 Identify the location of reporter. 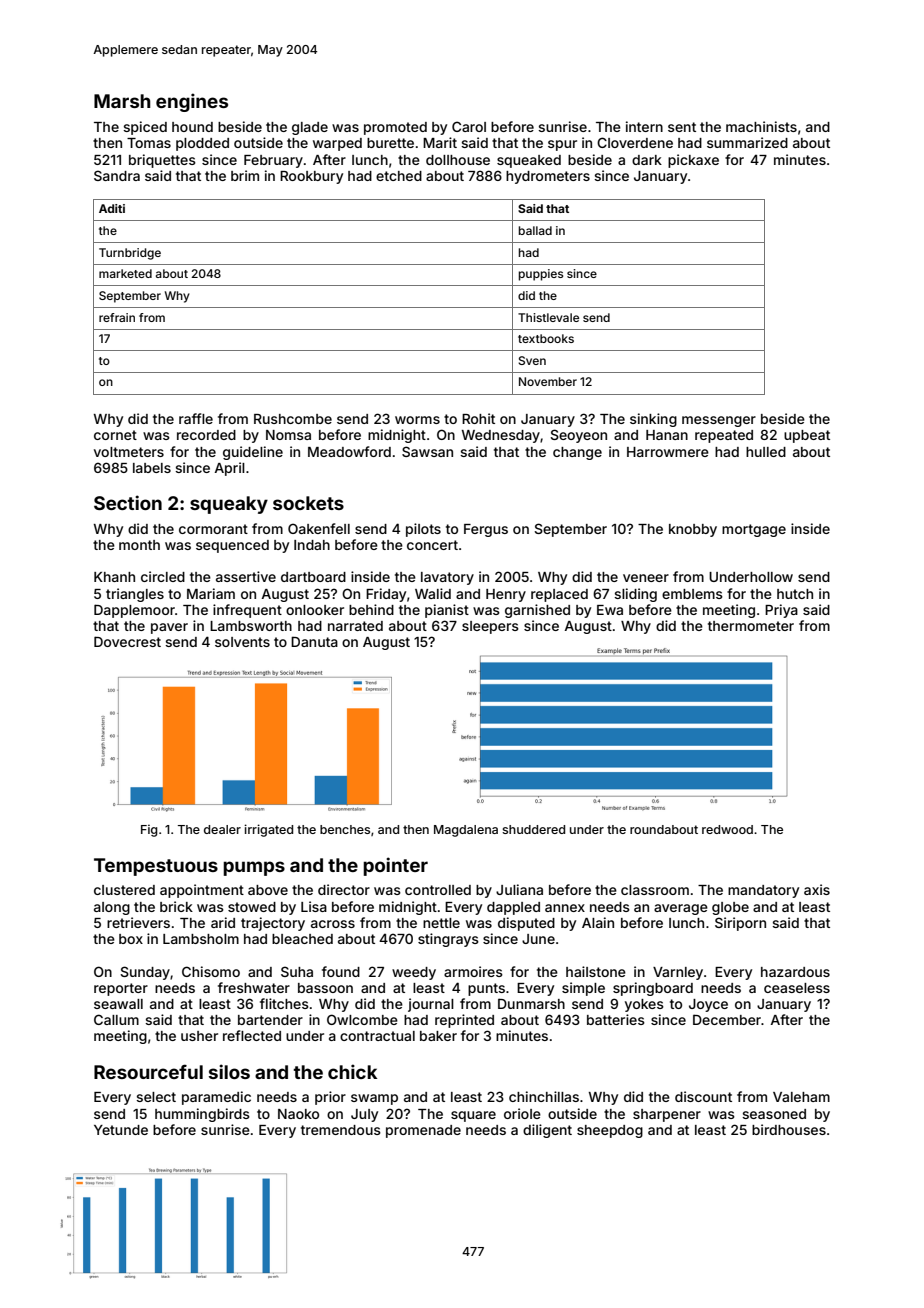
(121, 989).
